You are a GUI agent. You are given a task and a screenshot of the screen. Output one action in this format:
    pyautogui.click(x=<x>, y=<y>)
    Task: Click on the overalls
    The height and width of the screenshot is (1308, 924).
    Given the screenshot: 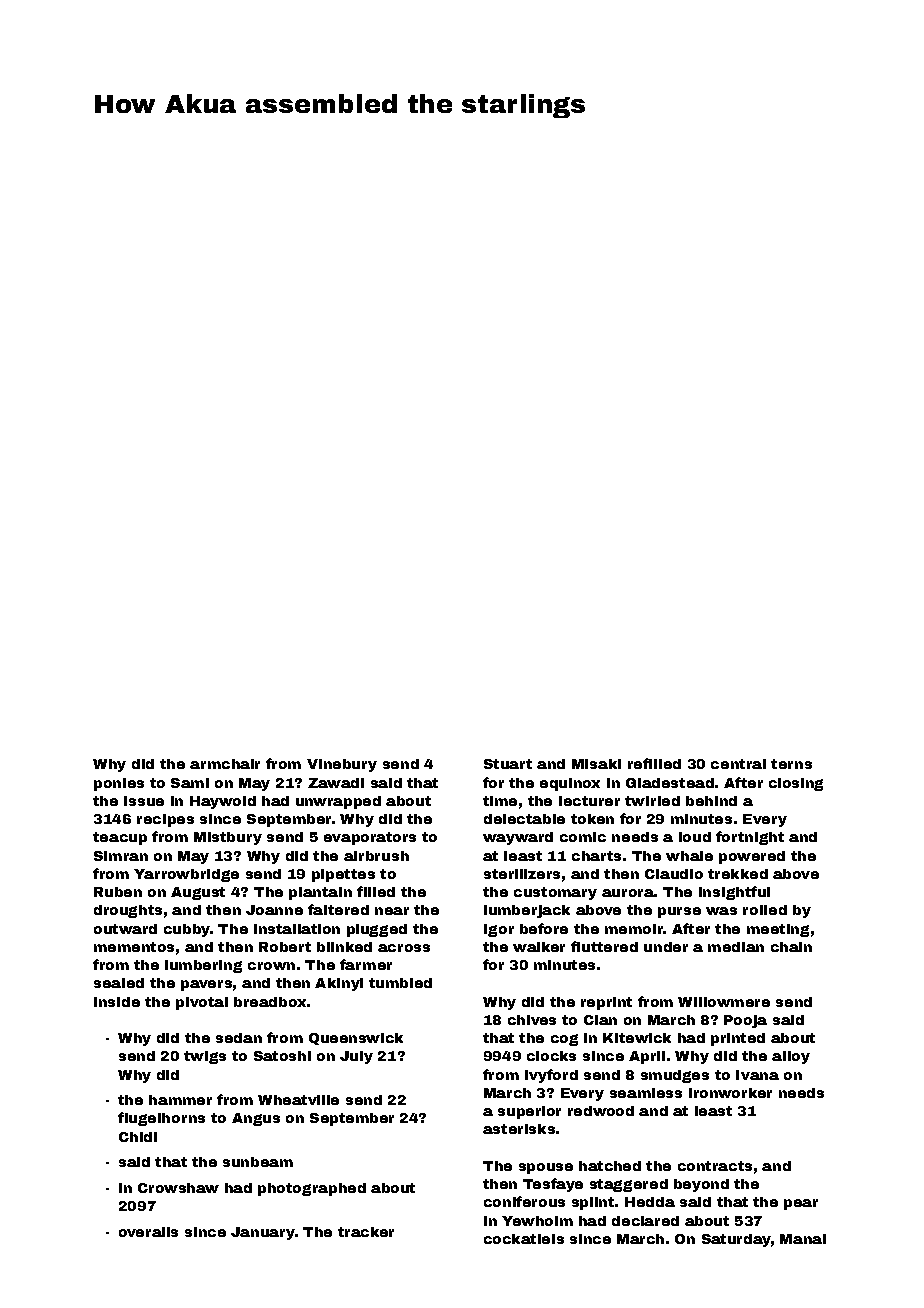 What is the action you would take?
    pyautogui.click(x=148, y=1232)
